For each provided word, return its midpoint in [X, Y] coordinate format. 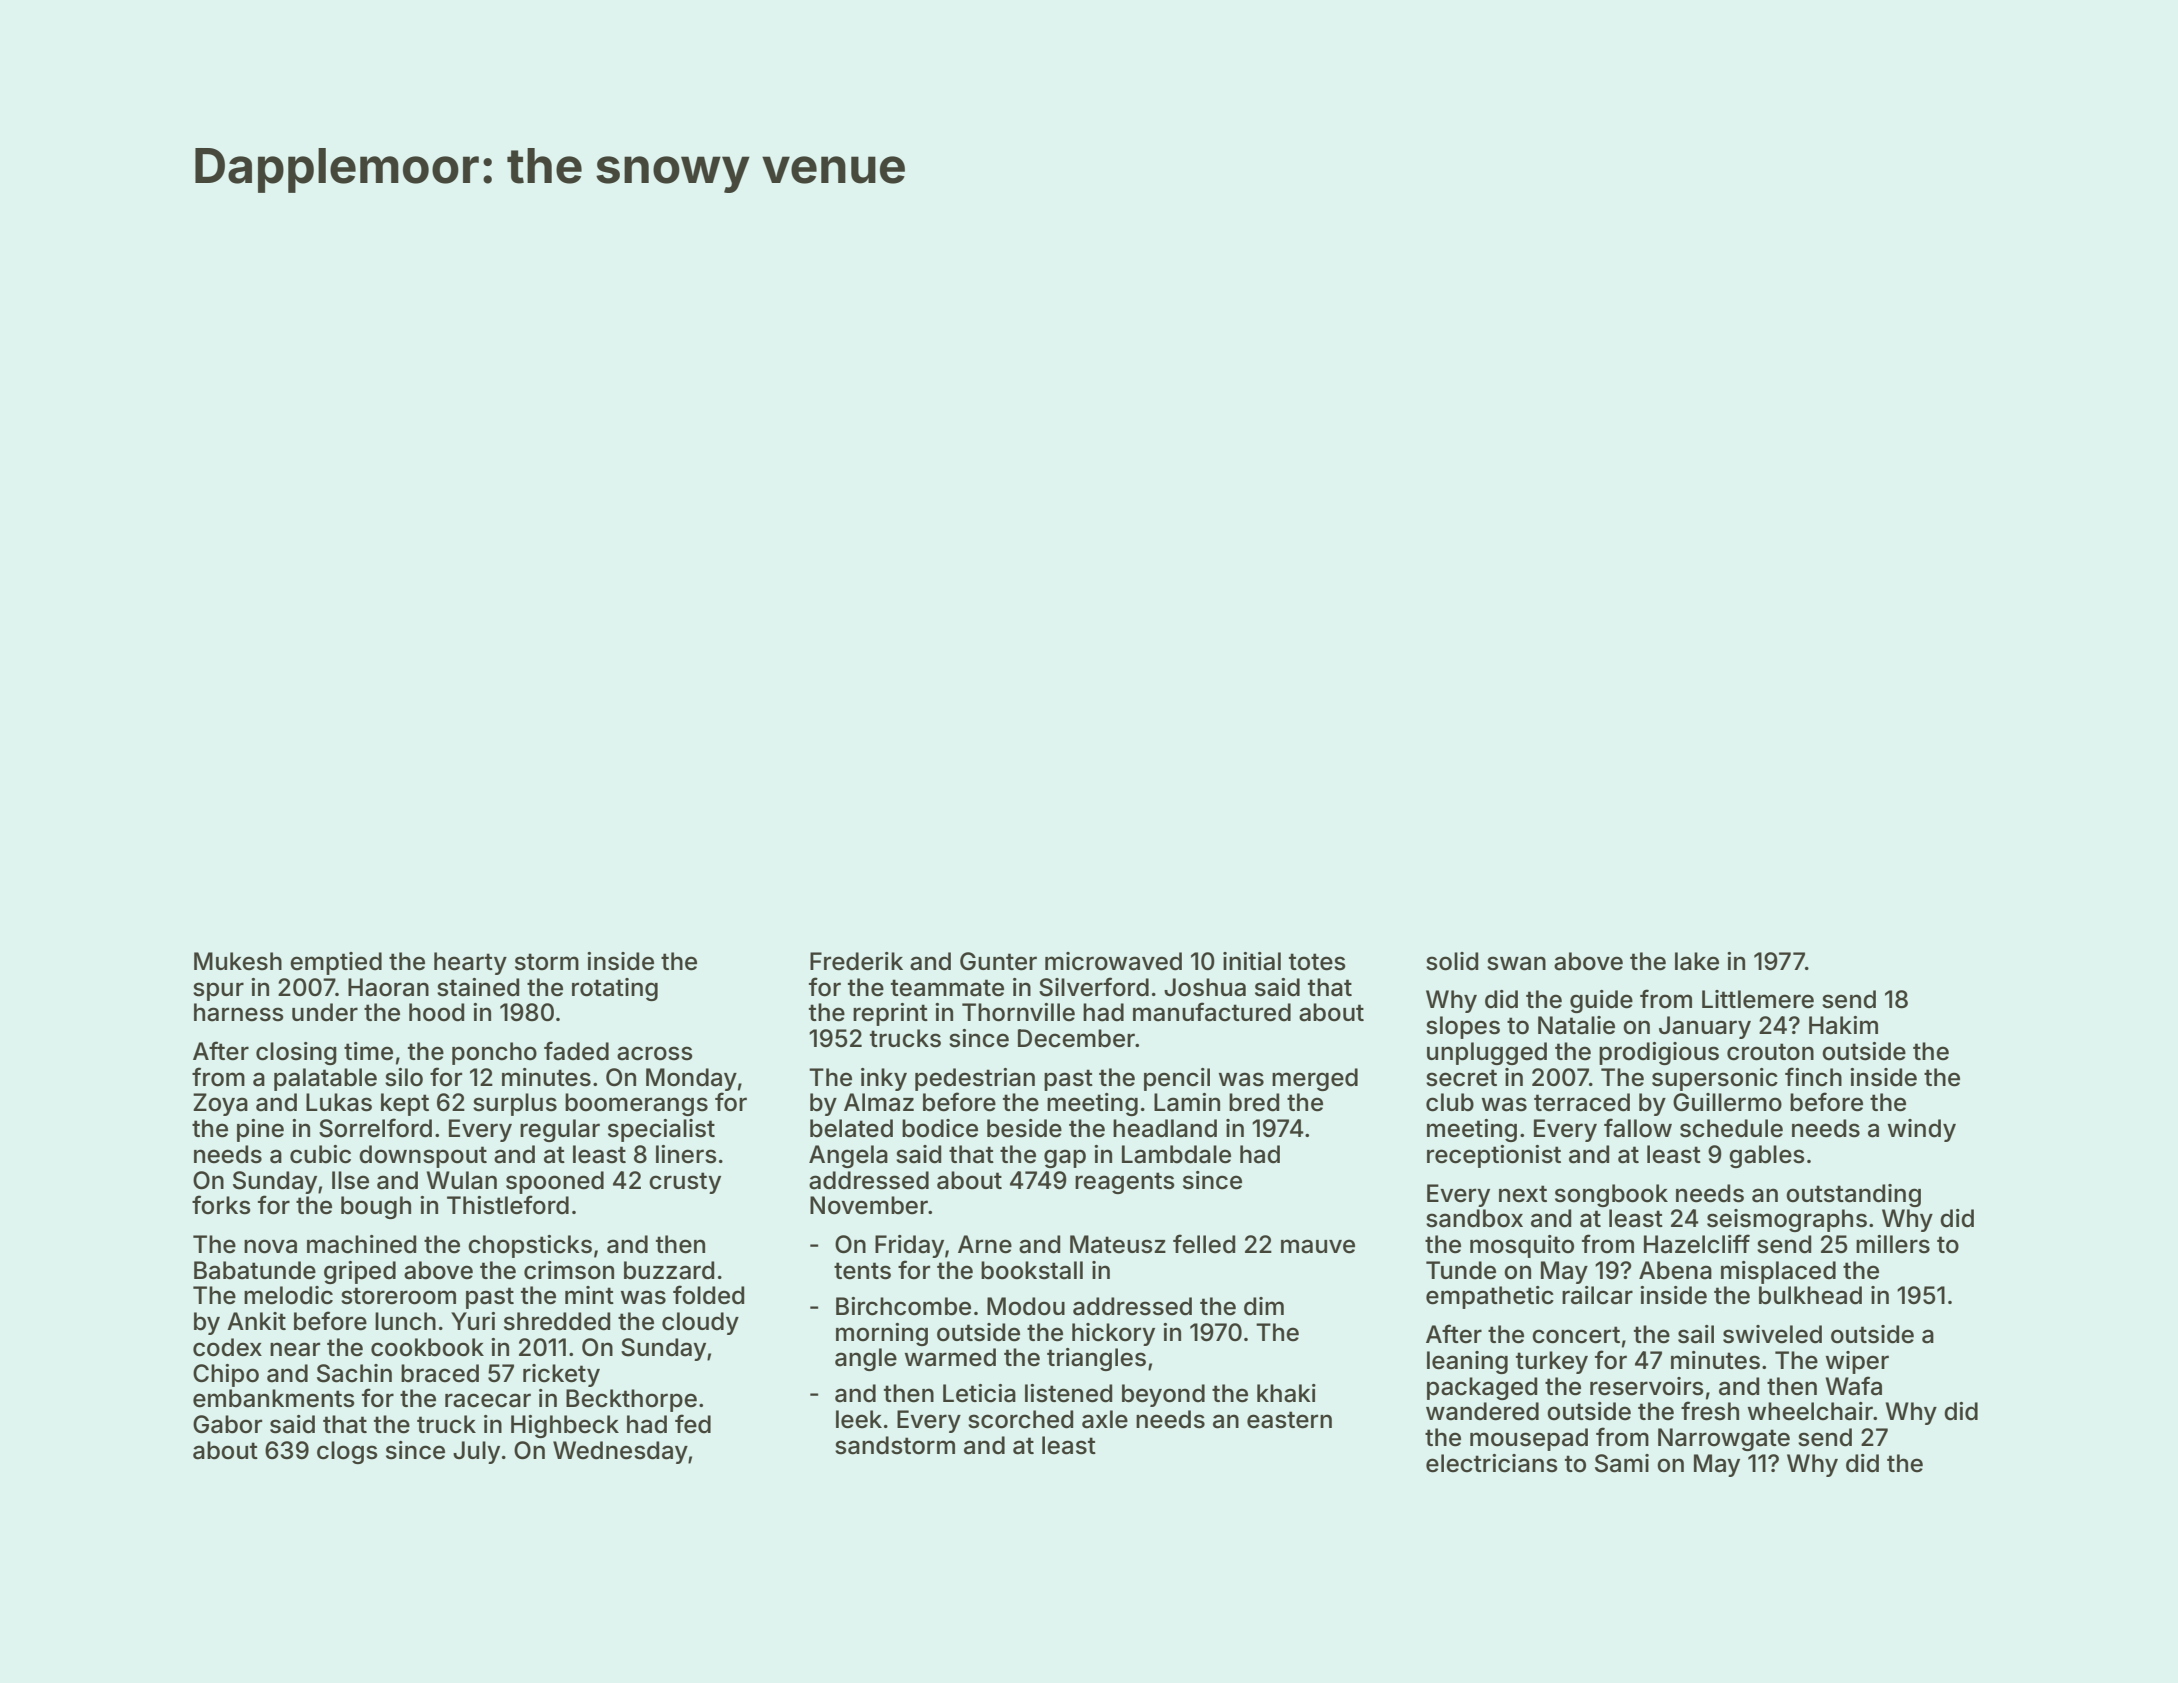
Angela [848, 1156]
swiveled [1772, 1334]
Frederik [856, 961]
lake [1697, 961]
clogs [347, 1452]
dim [1264, 1306]
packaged [1482, 1388]
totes [1317, 962]
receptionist [1494, 1156]
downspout [423, 1156]
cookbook [427, 1347]
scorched [1020, 1419]
